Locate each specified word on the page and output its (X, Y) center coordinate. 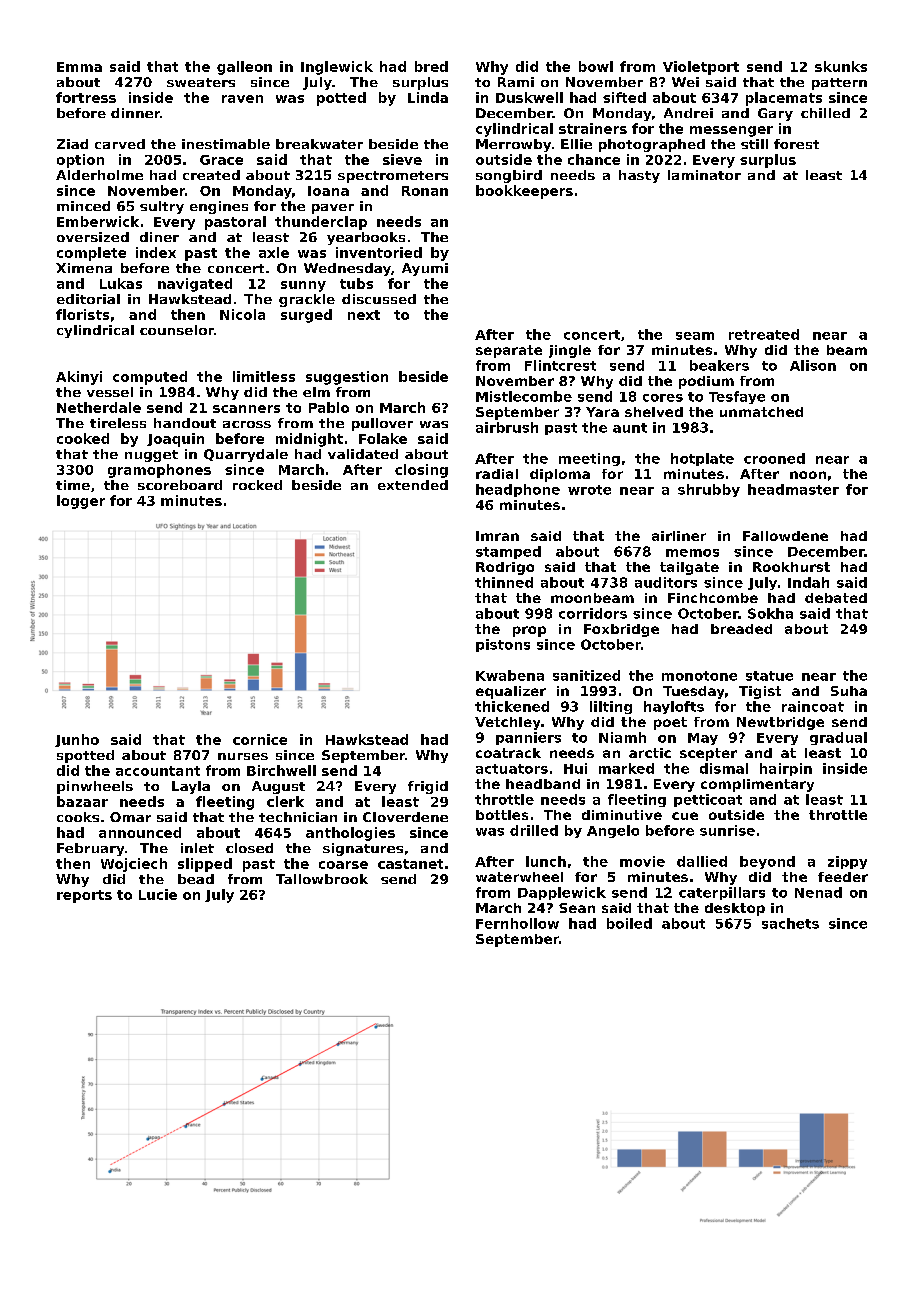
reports (84, 896)
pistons (503, 645)
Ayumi (425, 269)
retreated (764, 334)
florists (82, 314)
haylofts (674, 707)
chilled (825, 113)
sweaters (201, 82)
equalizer (511, 692)
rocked (257, 485)
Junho (77, 740)
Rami (516, 82)
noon (808, 475)
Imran (497, 536)
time (73, 485)
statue (769, 676)
